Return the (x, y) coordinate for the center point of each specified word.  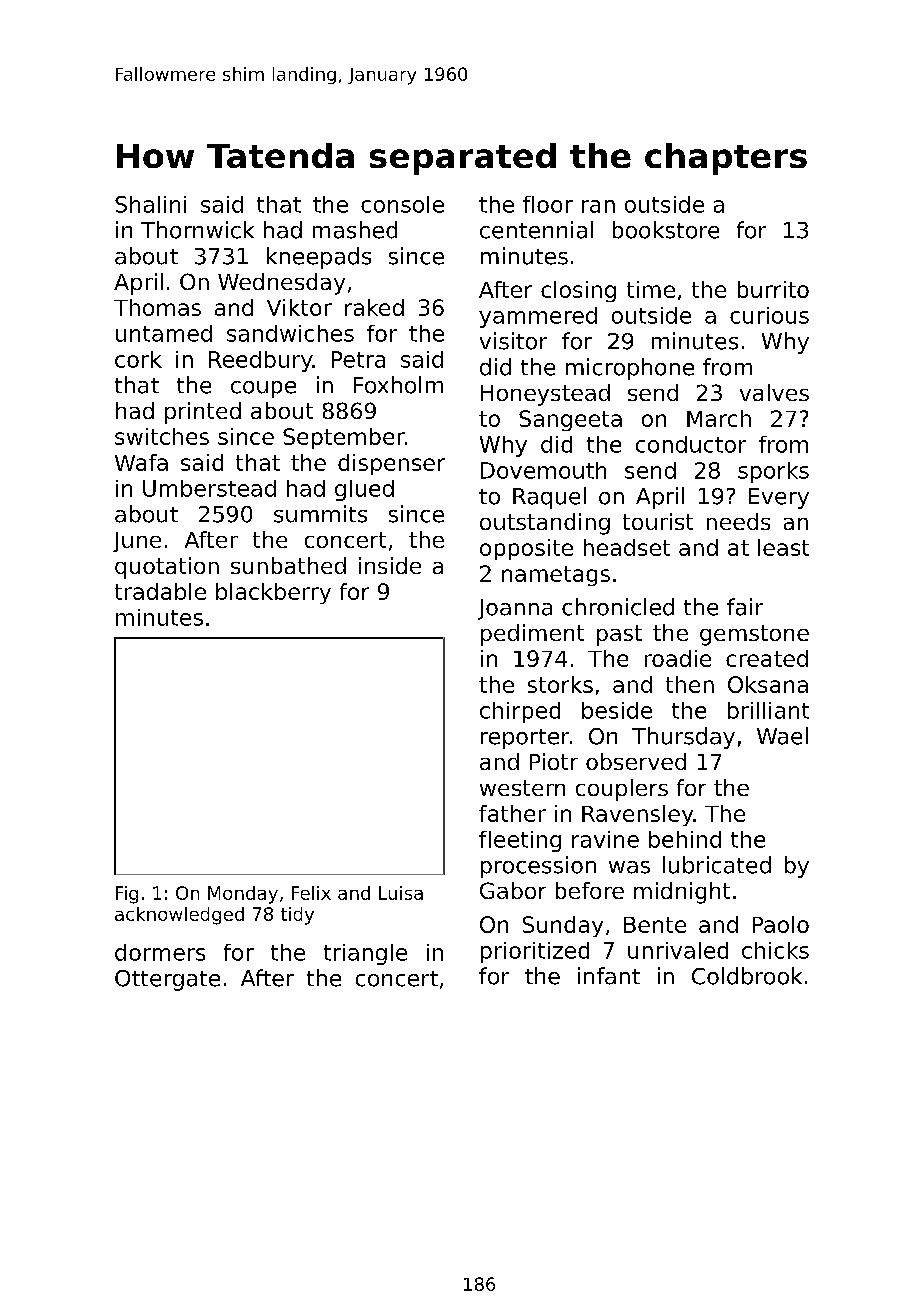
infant (609, 976)
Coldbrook (747, 976)
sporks (773, 472)
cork (138, 359)
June (137, 542)
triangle (365, 954)
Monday (243, 895)
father (512, 813)
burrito (773, 289)
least (783, 547)
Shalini (150, 204)
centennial (536, 230)
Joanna (515, 609)
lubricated (717, 865)
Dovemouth (543, 470)
